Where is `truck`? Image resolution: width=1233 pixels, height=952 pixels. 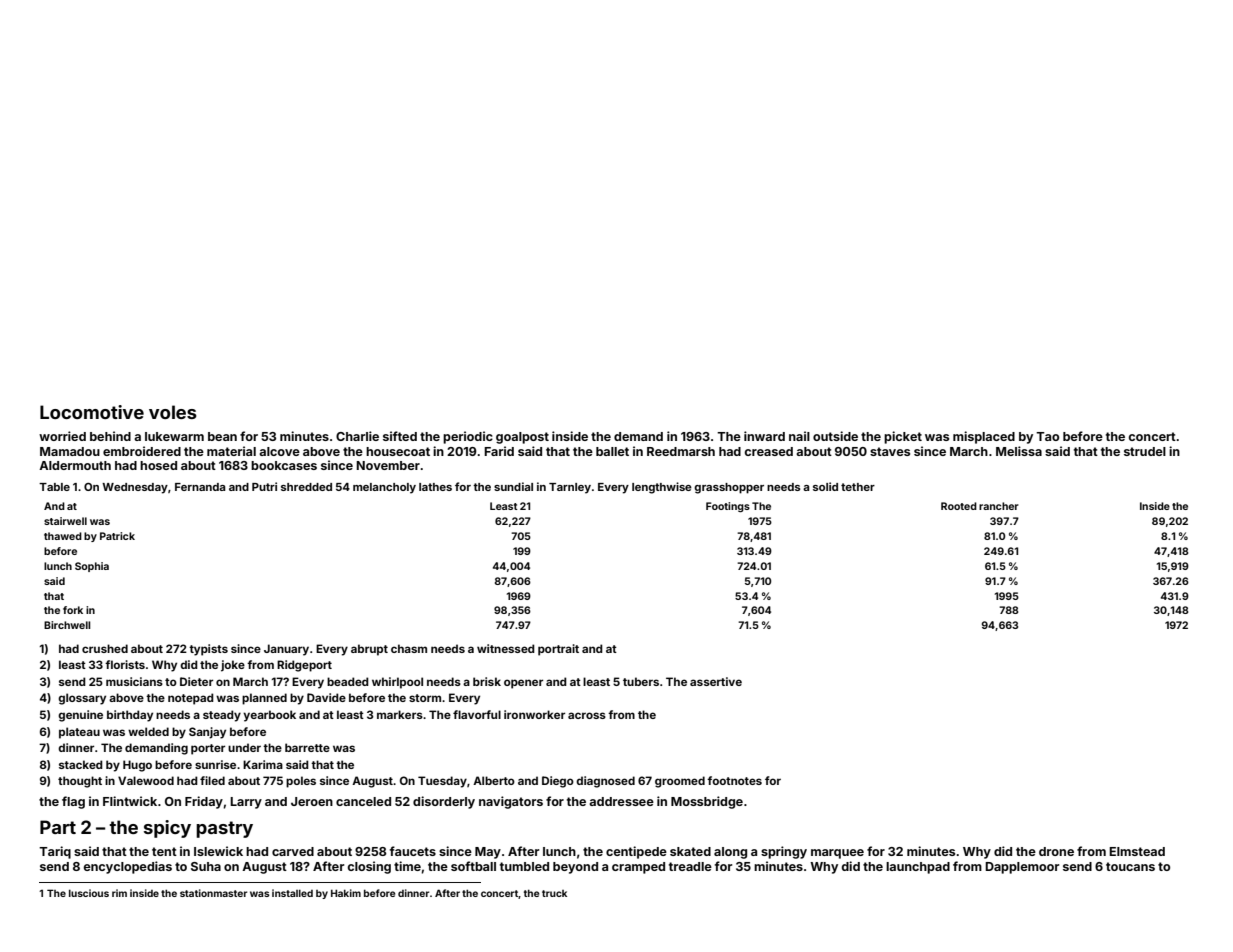 truck is located at coordinates (554, 893).
